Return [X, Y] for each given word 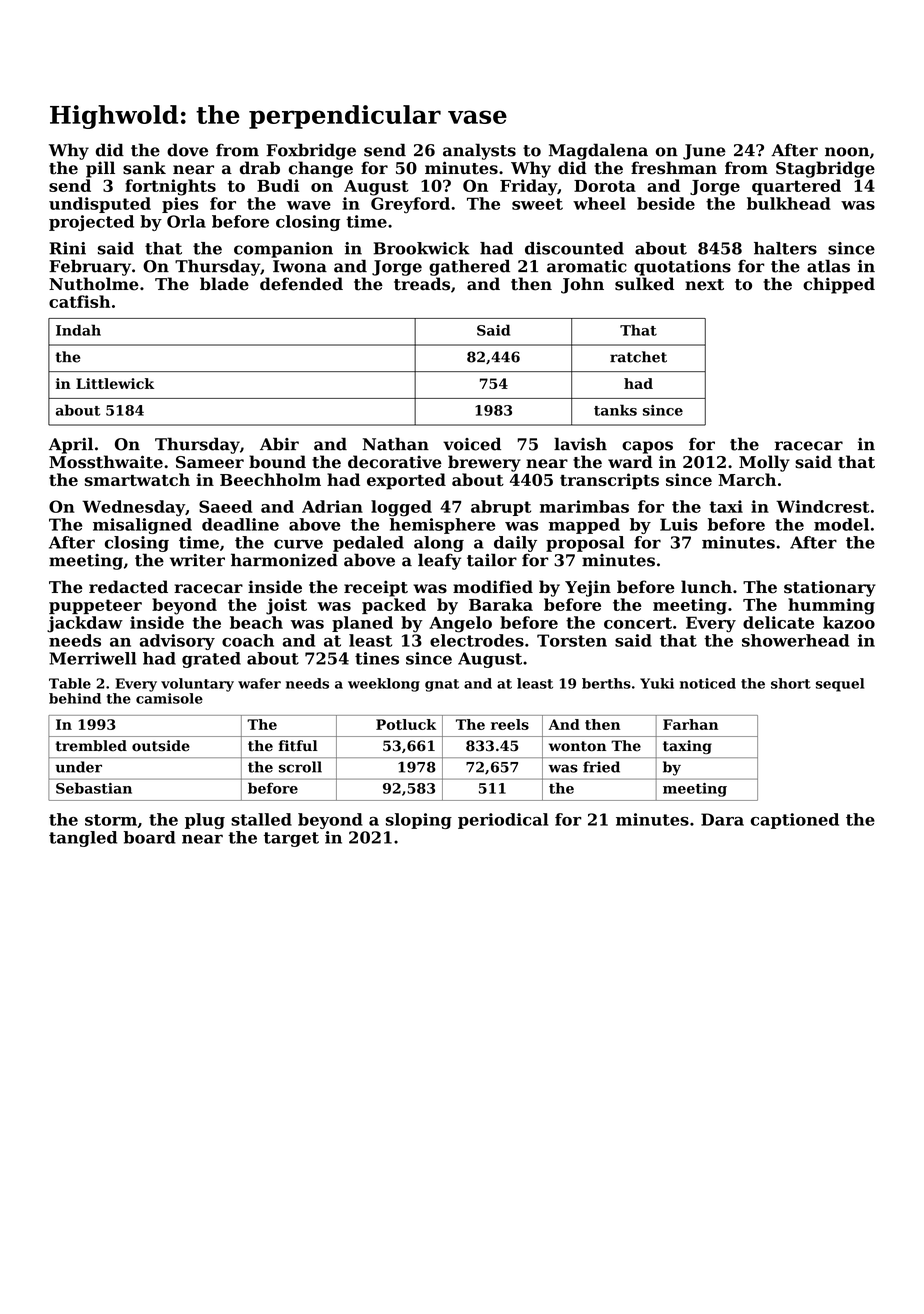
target [291, 839]
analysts [479, 151]
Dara [722, 819]
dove [187, 150]
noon [847, 152]
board [150, 837]
